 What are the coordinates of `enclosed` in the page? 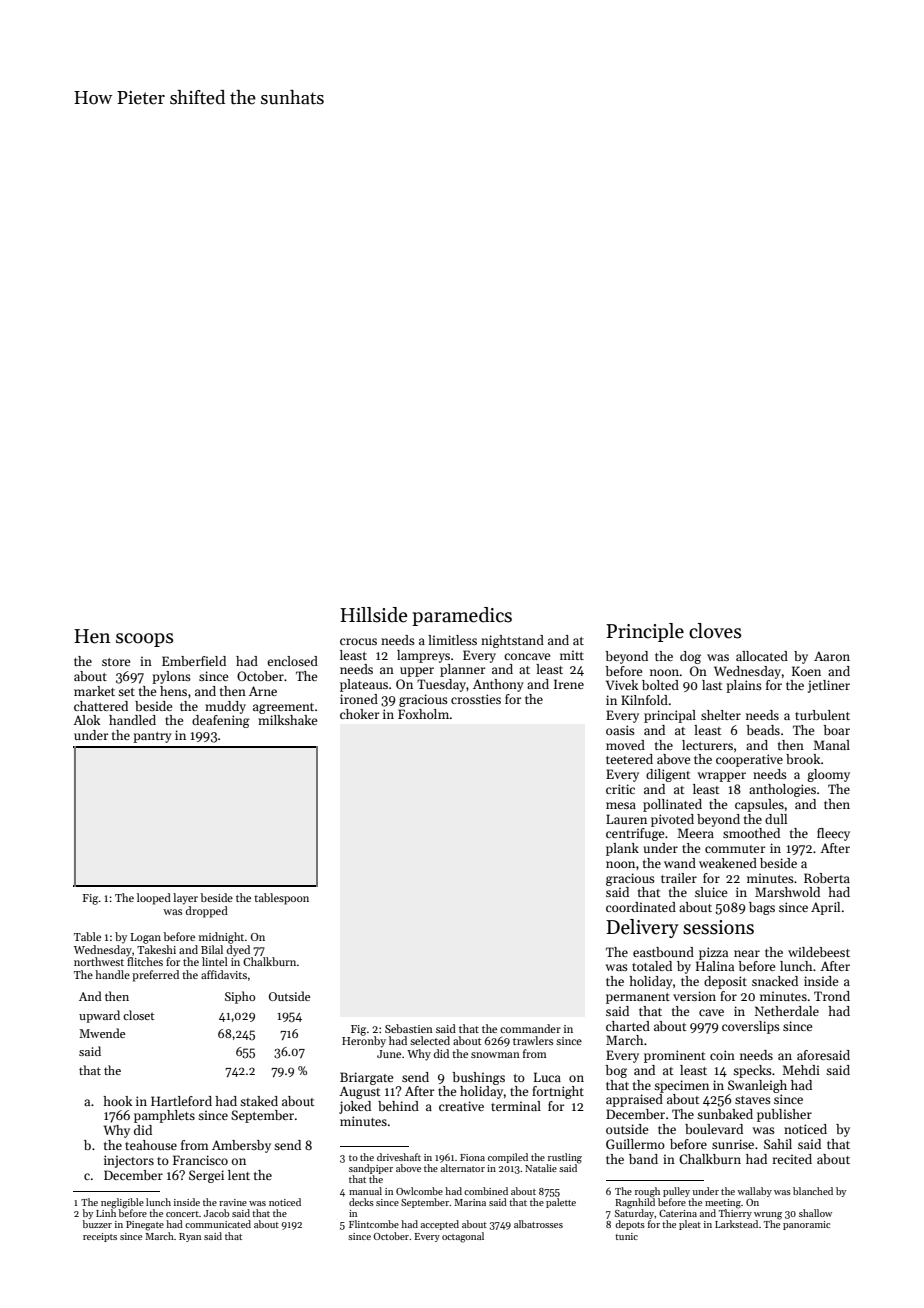 It's located at (292, 661).
